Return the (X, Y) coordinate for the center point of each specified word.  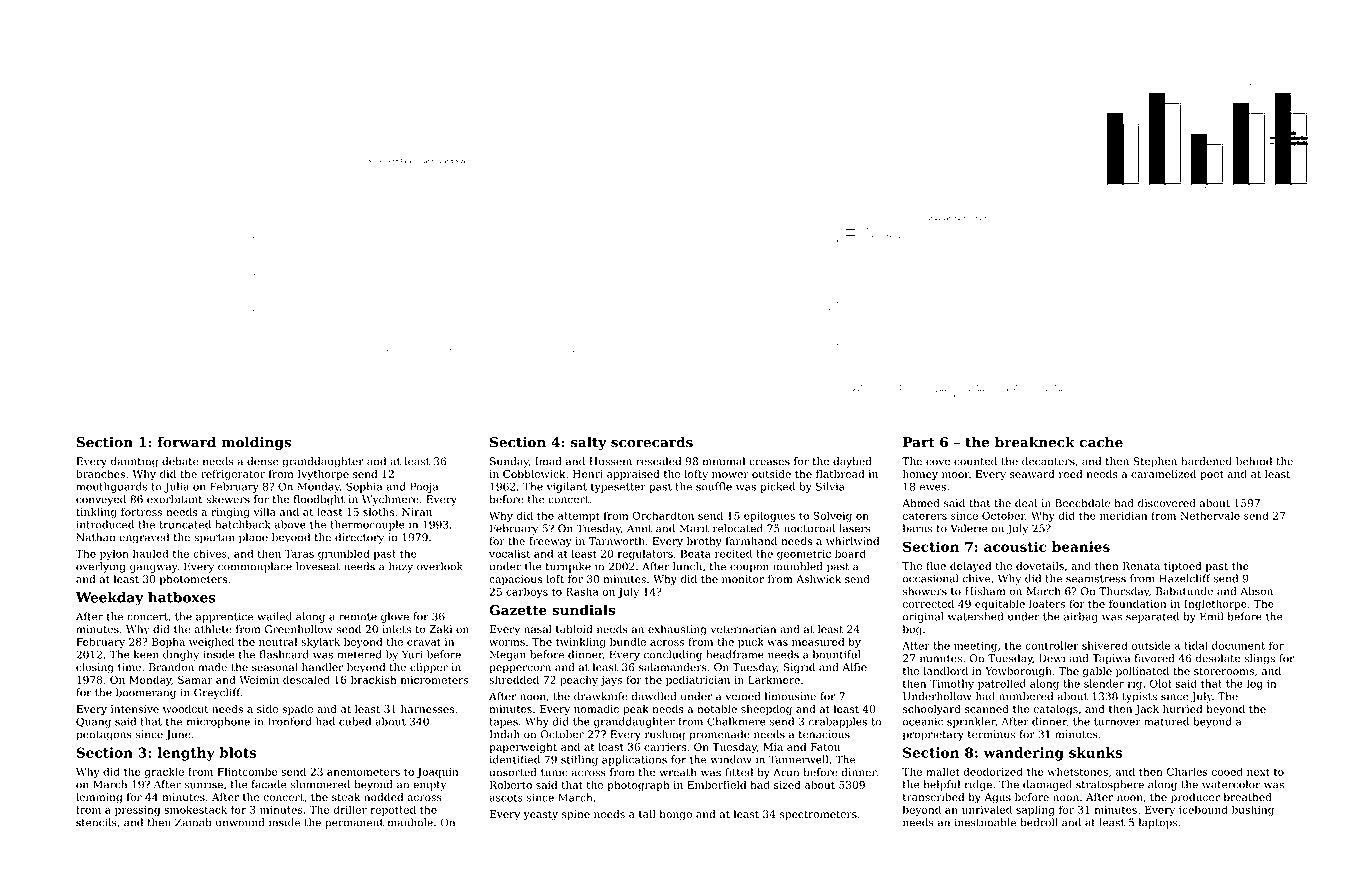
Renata (1141, 566)
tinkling (96, 513)
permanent (354, 824)
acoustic (1015, 546)
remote (358, 617)
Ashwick (818, 579)
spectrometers (818, 815)
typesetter (618, 488)
